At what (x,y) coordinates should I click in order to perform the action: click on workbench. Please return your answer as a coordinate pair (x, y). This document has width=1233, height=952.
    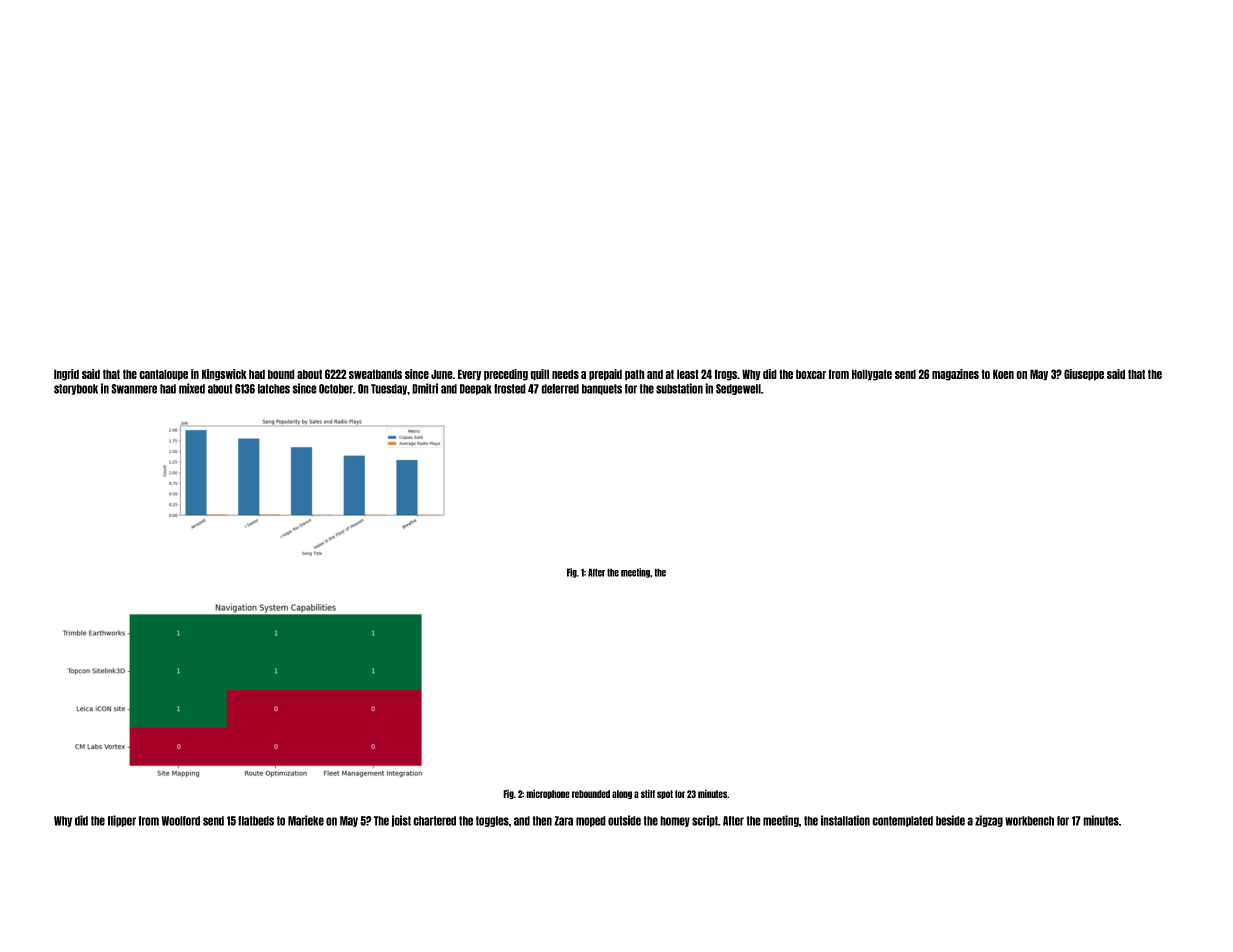
    Looking at the image, I should click on (1029, 821).
